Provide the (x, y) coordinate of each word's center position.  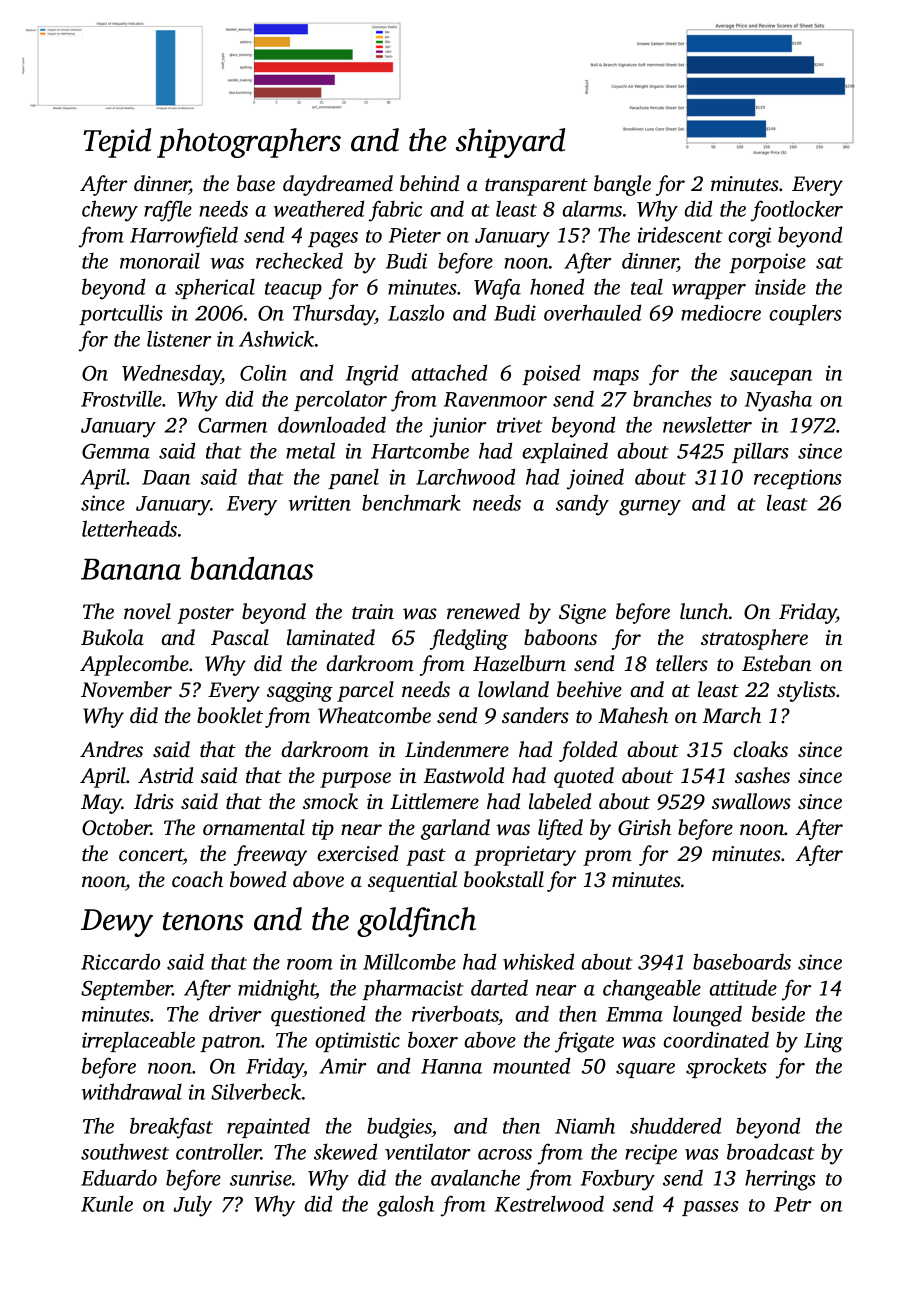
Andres (111, 749)
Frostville (121, 398)
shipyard (510, 143)
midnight (277, 990)
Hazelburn (519, 663)
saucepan (771, 377)
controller (218, 1151)
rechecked (299, 260)
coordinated (716, 1039)
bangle (622, 185)
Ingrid (372, 375)
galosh (405, 1206)
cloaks (760, 749)
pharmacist (413, 989)
